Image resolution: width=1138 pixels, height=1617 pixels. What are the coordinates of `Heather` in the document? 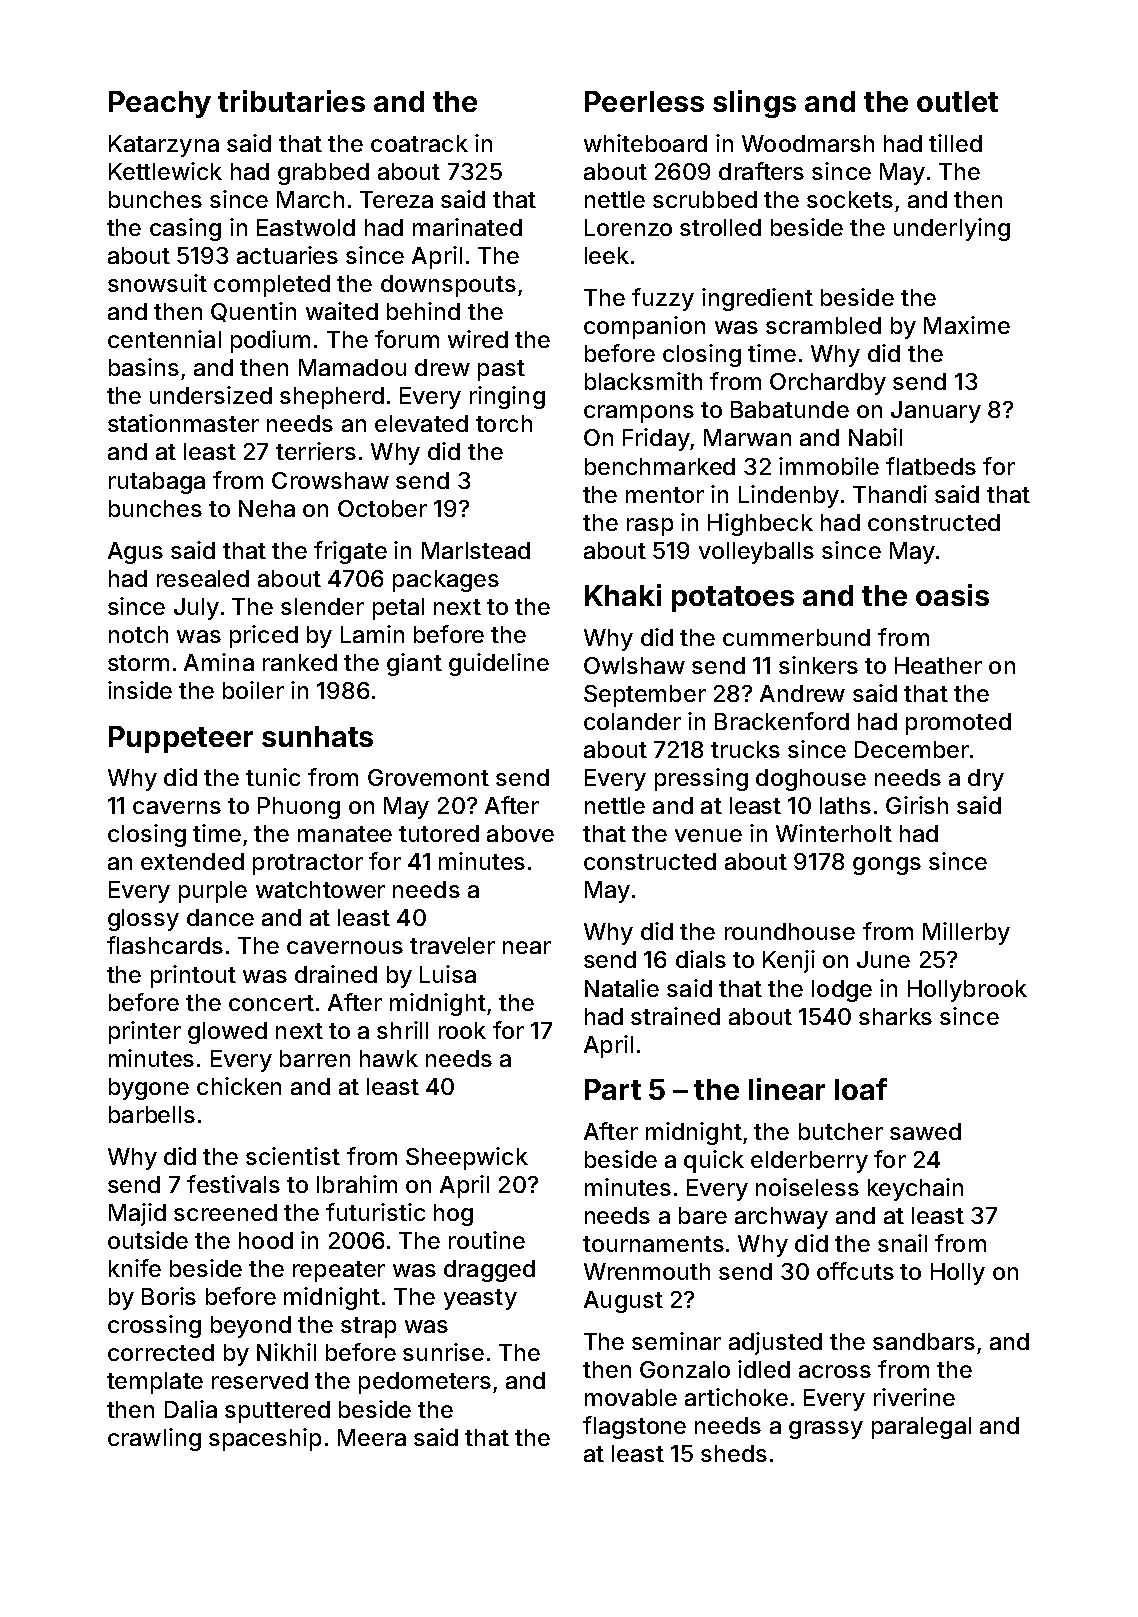 It's located at (938, 665).
